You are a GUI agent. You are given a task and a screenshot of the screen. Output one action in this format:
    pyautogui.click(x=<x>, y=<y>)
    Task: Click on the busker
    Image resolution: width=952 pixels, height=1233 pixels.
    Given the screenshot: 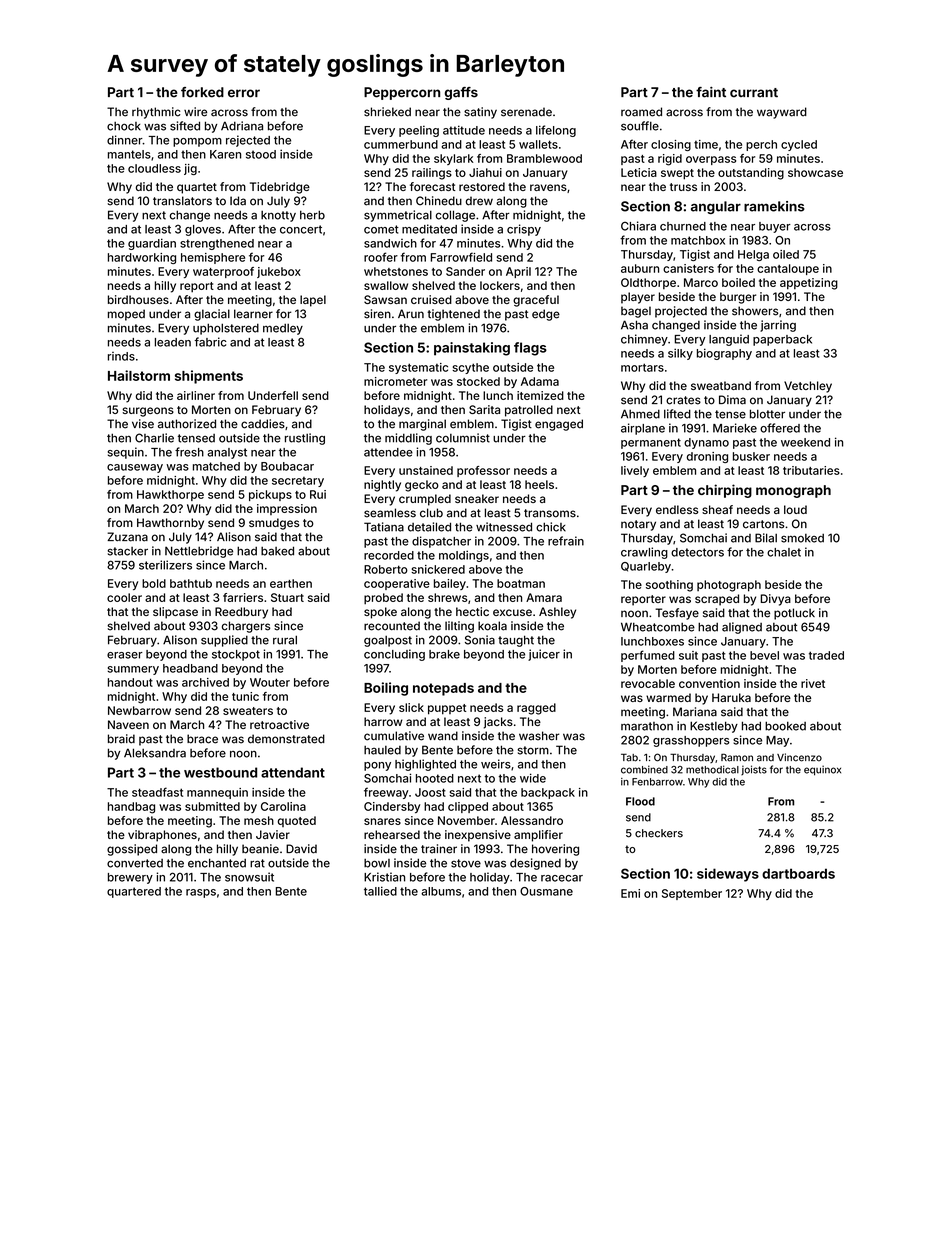 What is the action you would take?
    pyautogui.click(x=751, y=456)
